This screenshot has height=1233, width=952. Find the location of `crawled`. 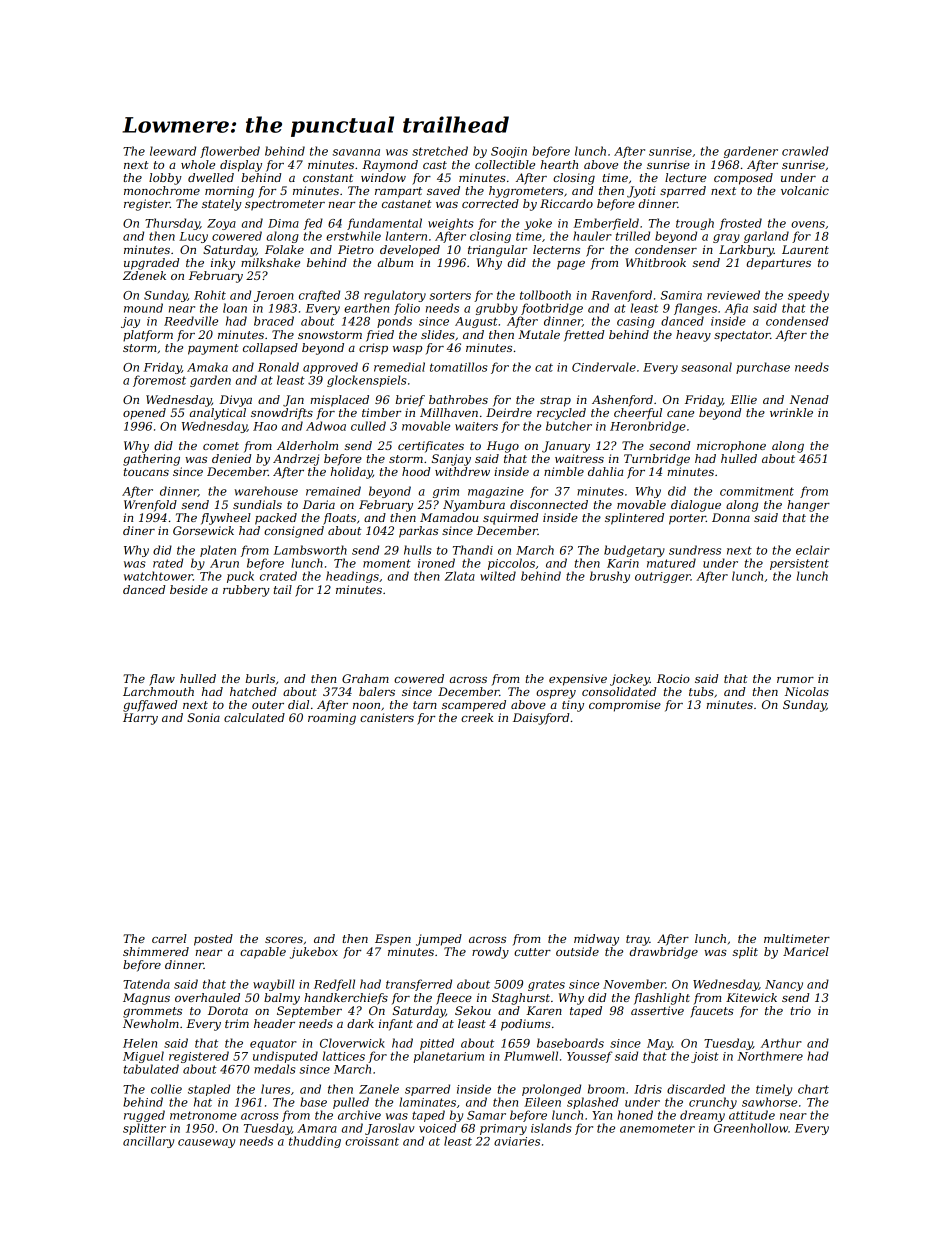

crawled is located at coordinates (805, 151).
